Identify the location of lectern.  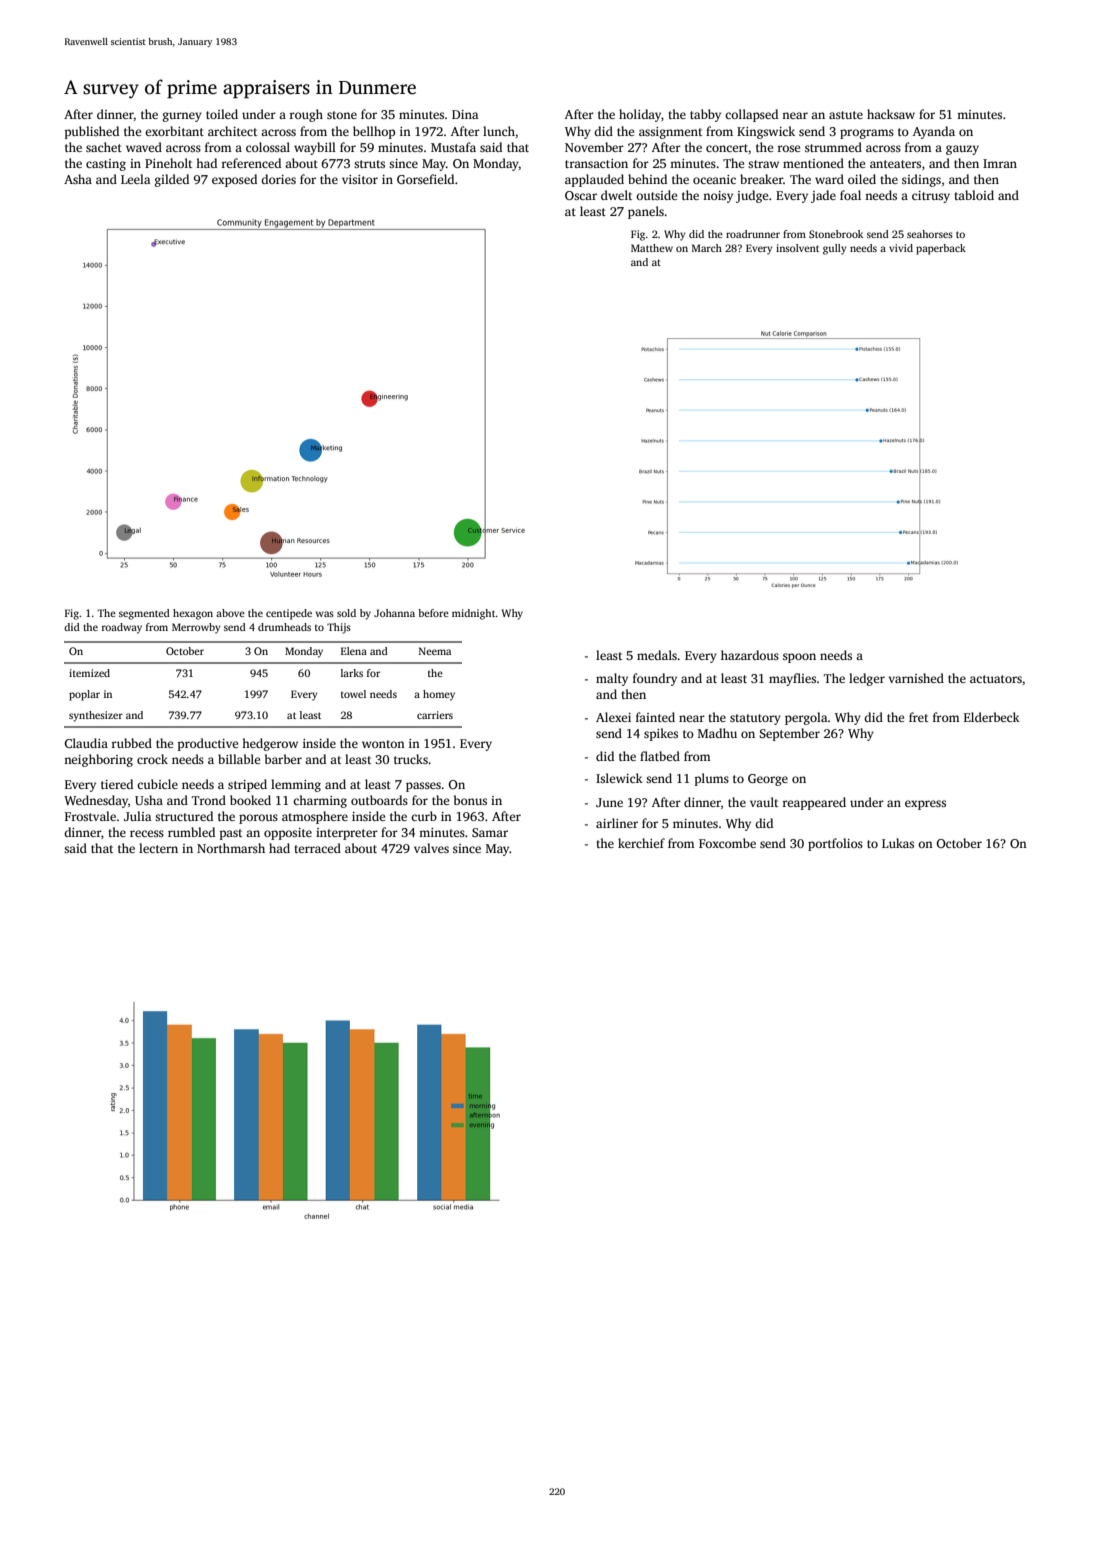
(158, 848).
